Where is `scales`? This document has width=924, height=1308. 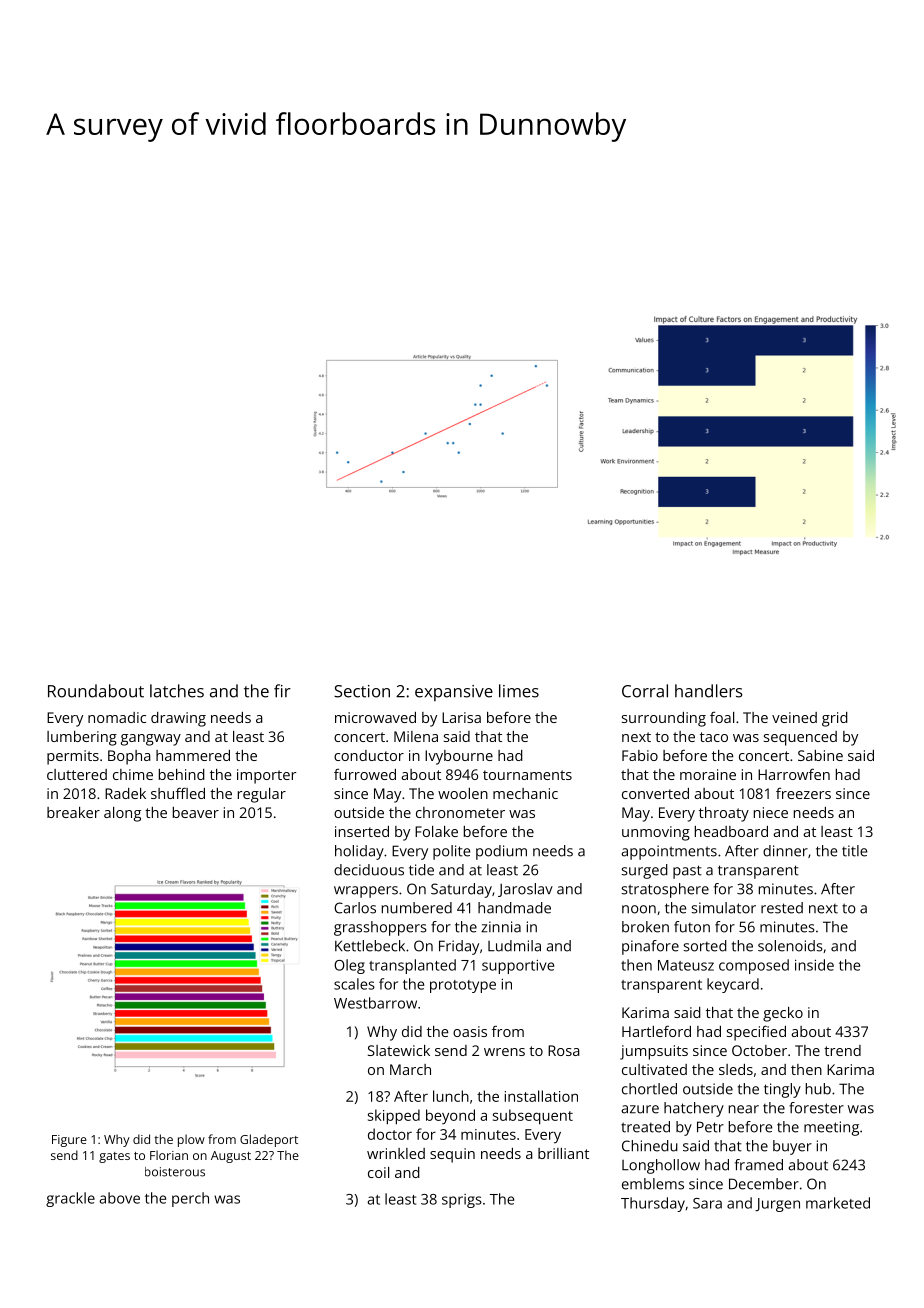
scales is located at coordinates (354, 984).
